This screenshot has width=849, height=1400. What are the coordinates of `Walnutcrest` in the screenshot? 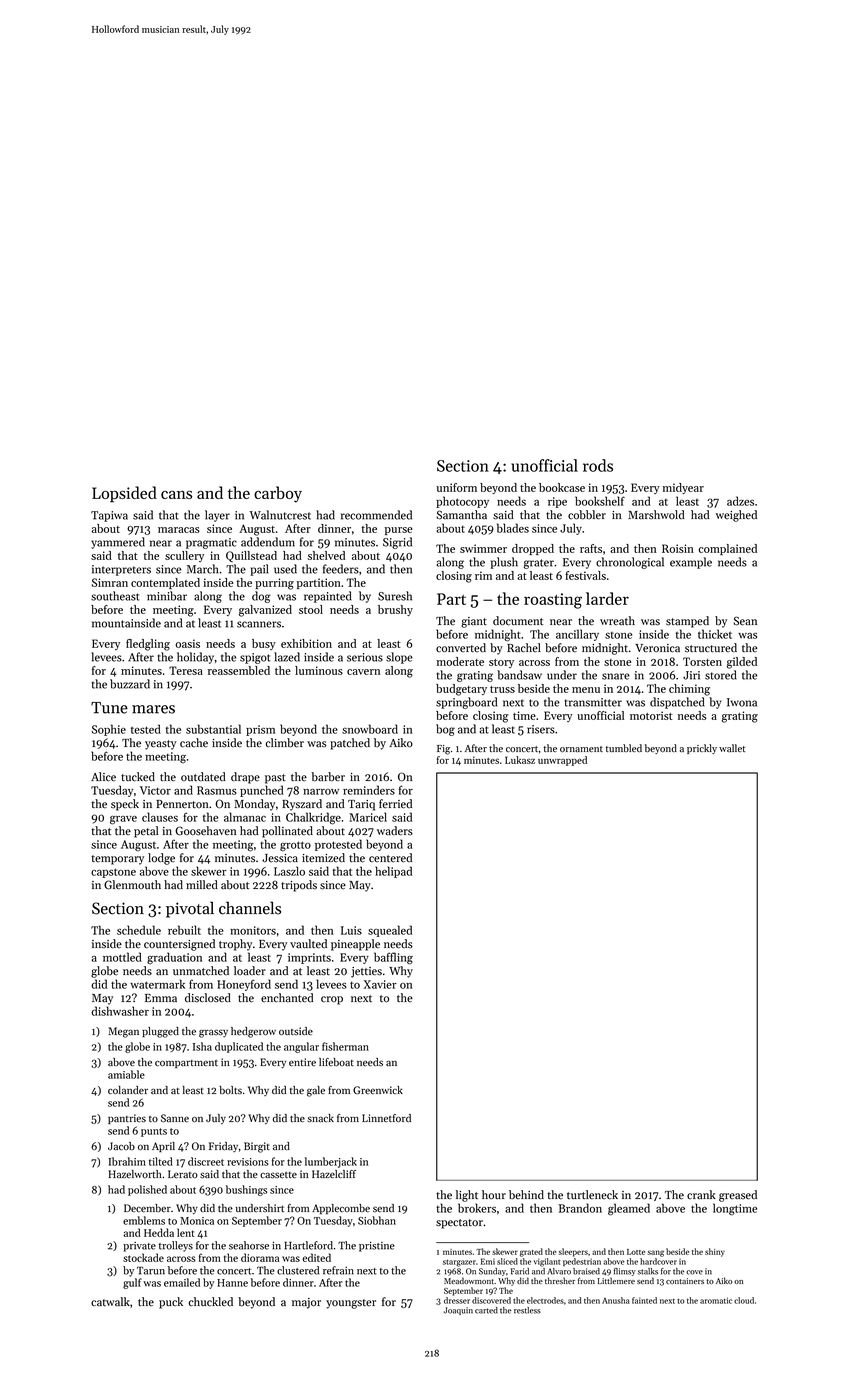 It's located at (280, 515).
